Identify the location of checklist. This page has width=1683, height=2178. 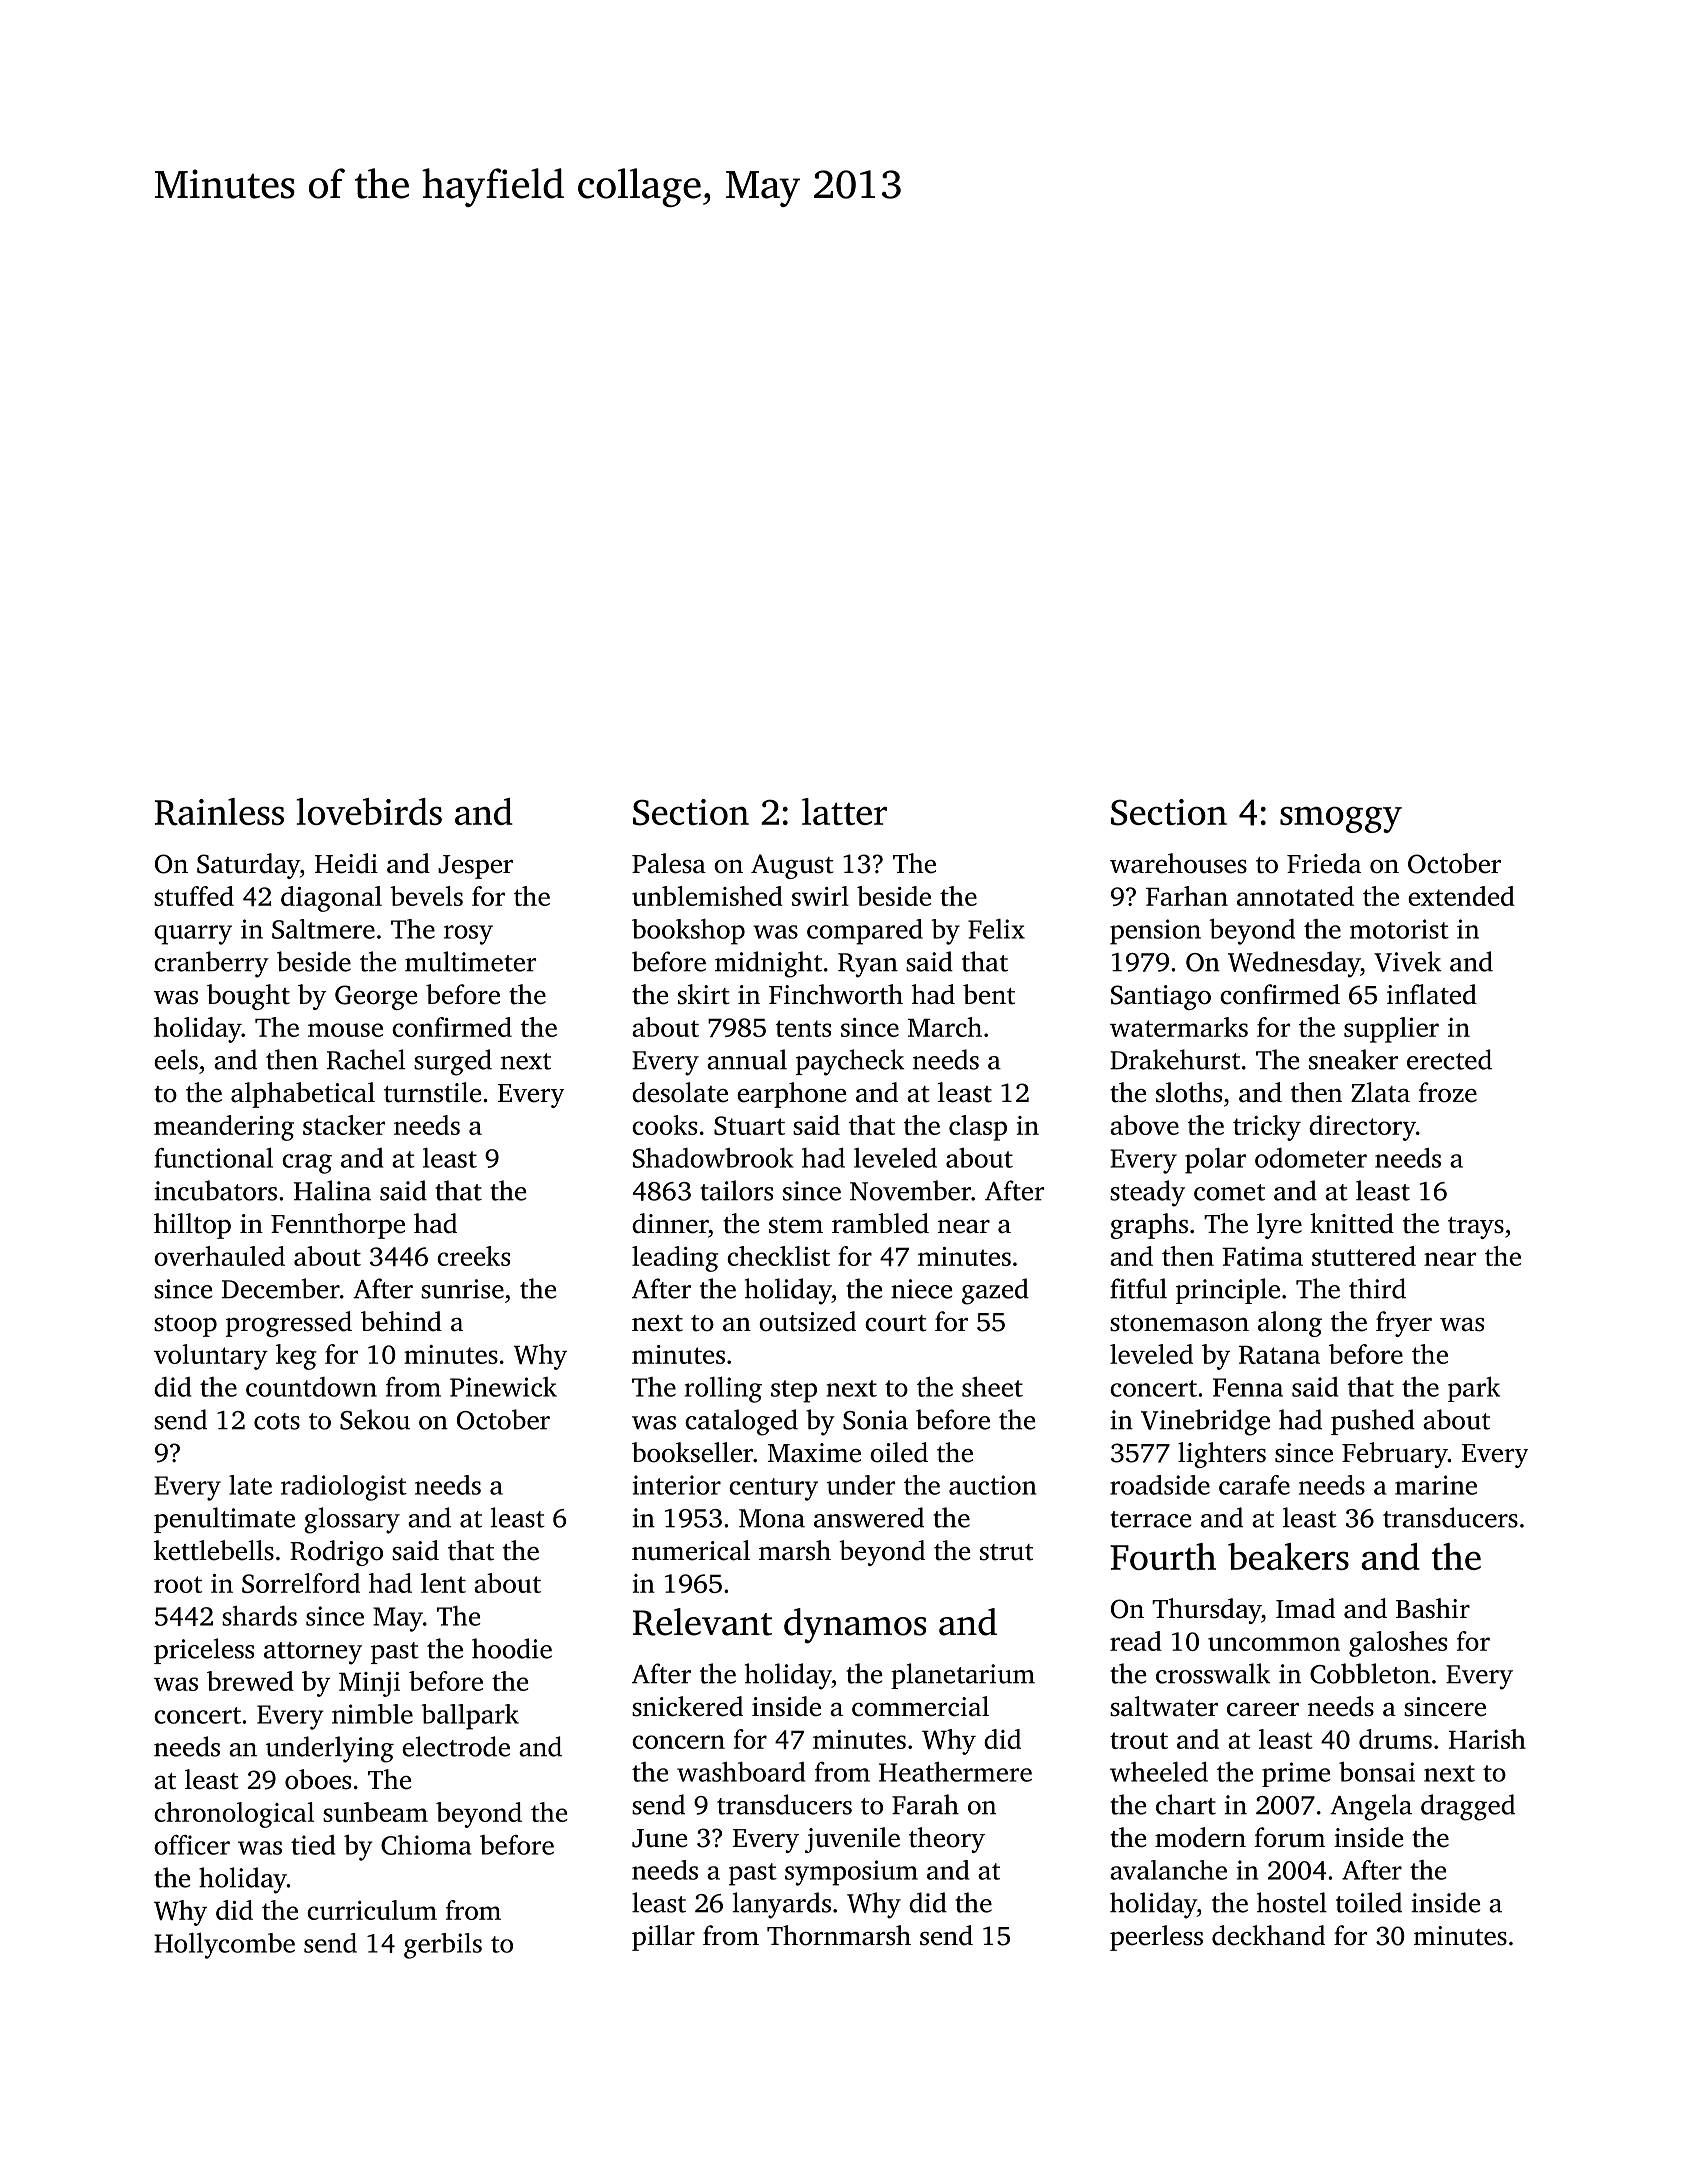
(778, 1256).
